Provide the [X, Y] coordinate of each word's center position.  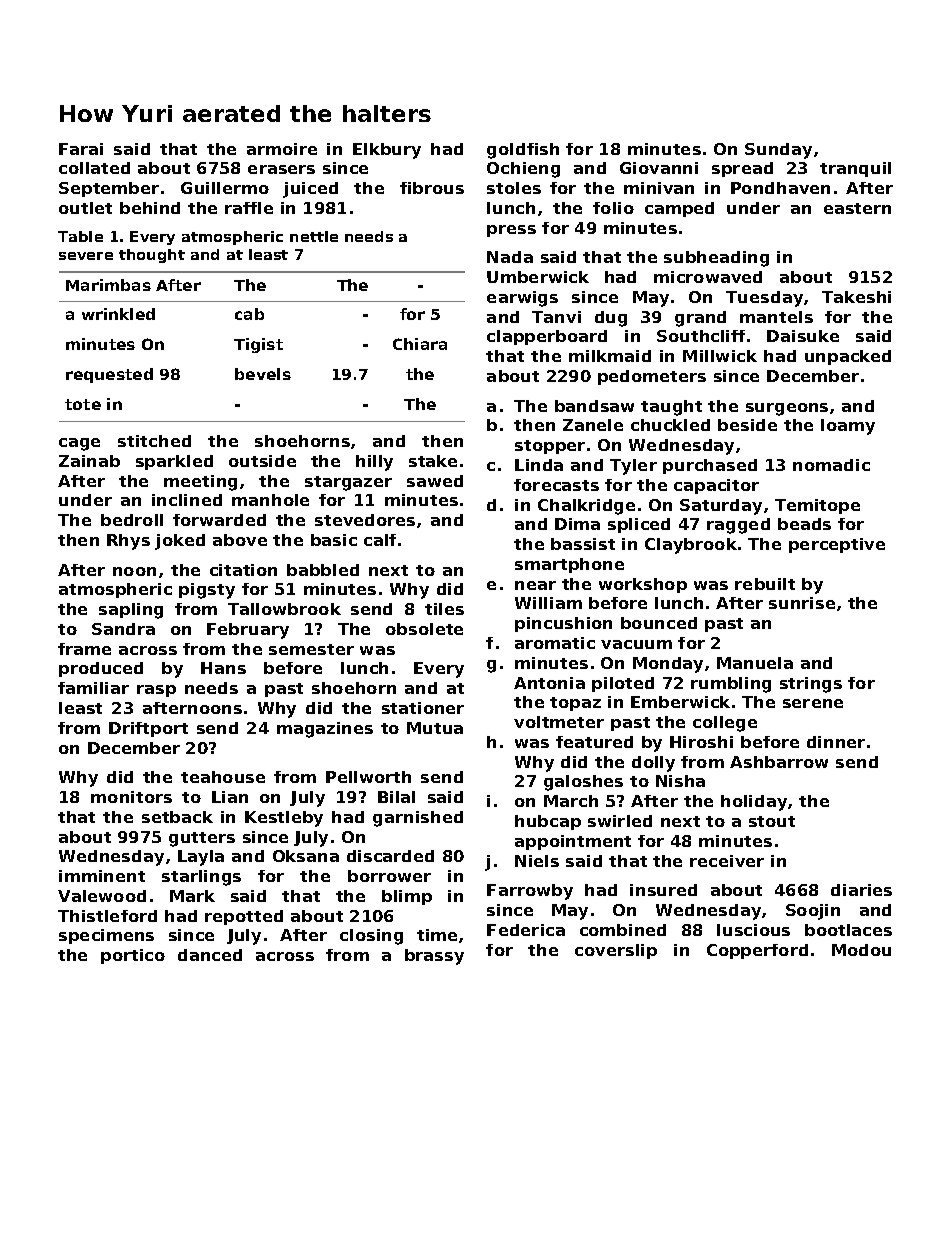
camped [679, 209]
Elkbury [387, 151]
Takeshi [856, 297]
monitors [131, 797]
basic [334, 540]
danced [210, 955]
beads [804, 524]
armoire [282, 149]
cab [249, 314]
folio [613, 208]
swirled [620, 821]
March [571, 801]
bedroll [132, 520]
